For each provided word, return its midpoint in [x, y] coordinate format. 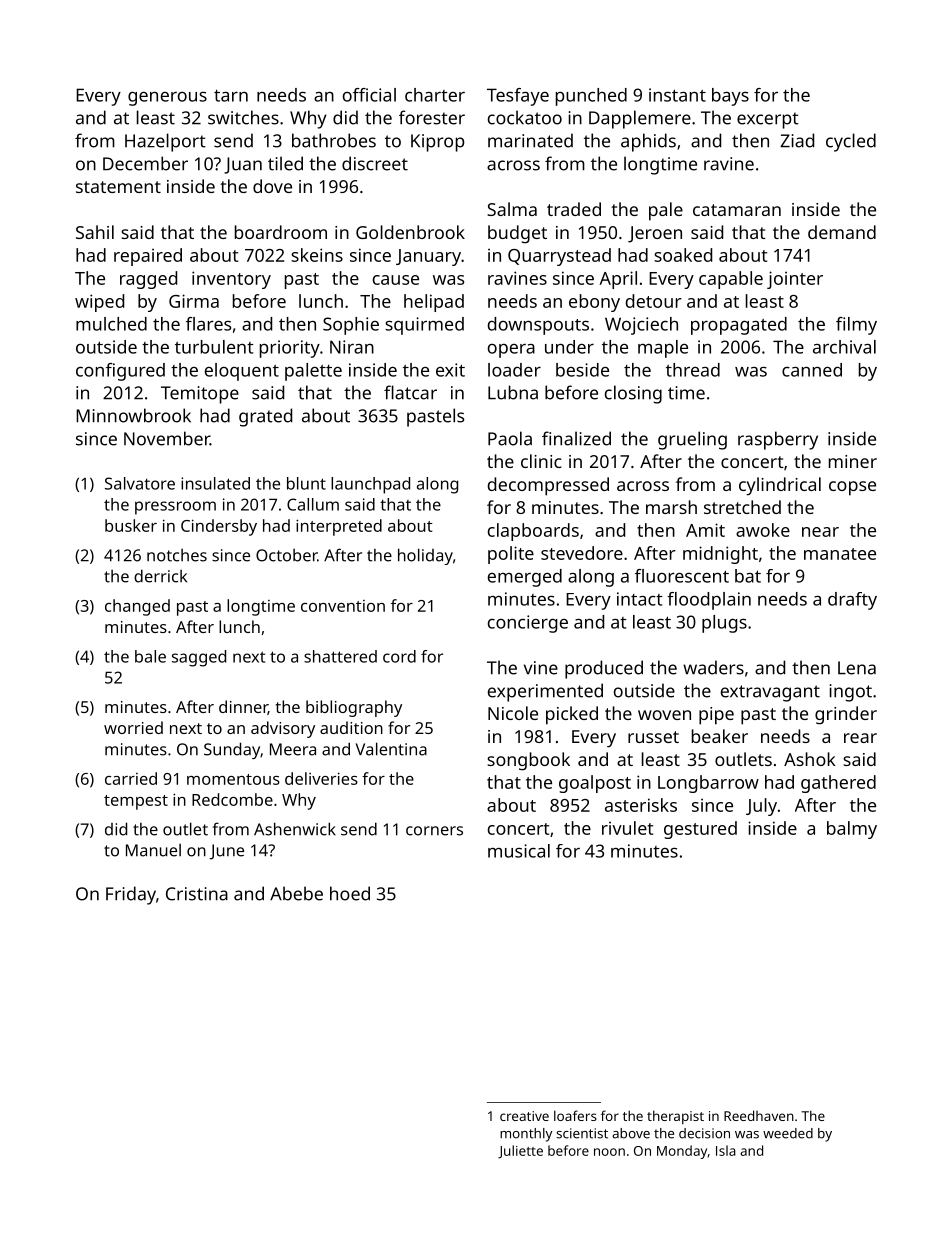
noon [609, 1152]
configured [120, 372]
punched [591, 97]
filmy [856, 326]
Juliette [520, 1152]
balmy [852, 830]
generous [167, 98]
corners [434, 831]
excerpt [768, 120]
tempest [136, 802]
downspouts [538, 326]
